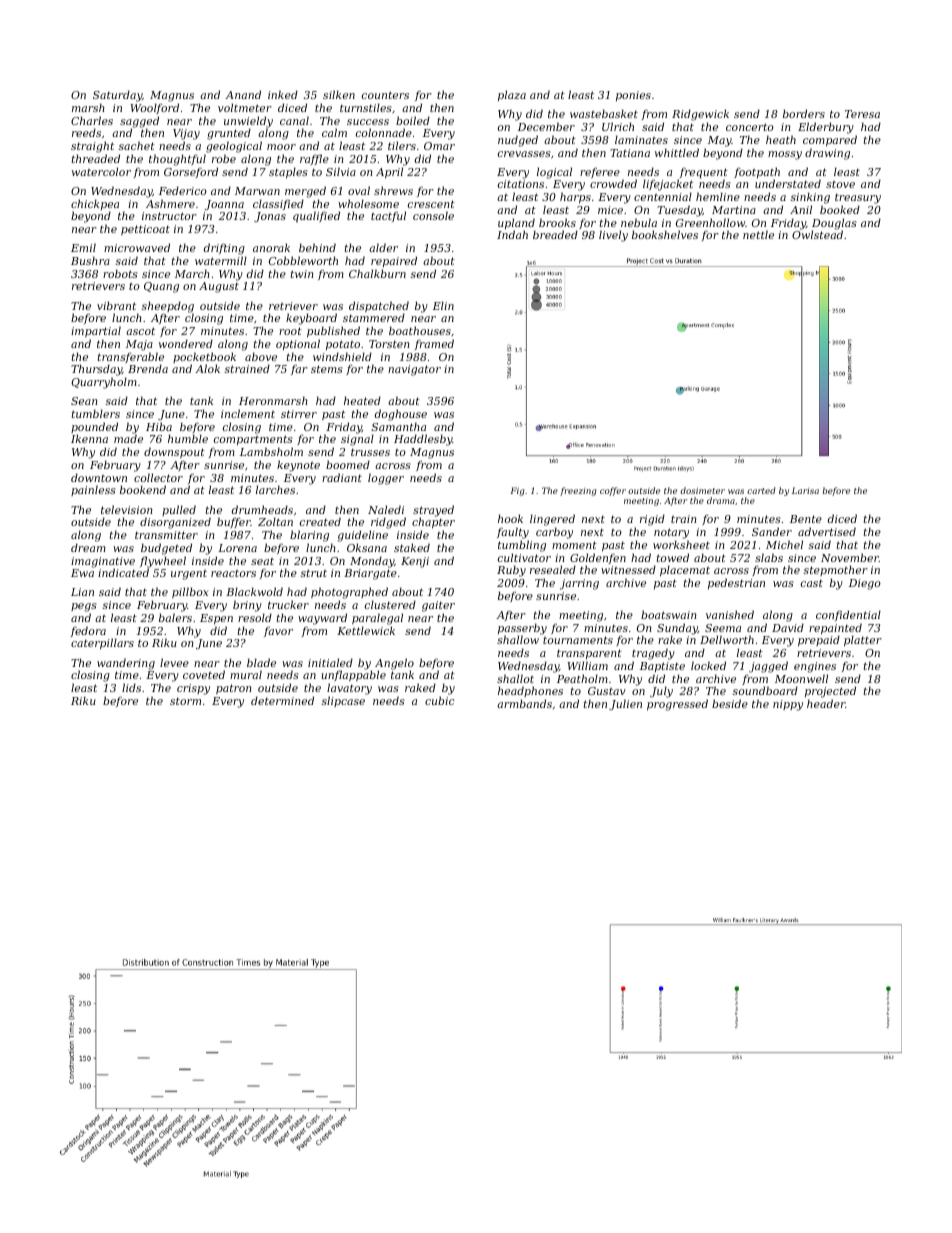 This page has height=1233, width=952. What do you see at coordinates (414, 370) in the page?
I see `navigator` at bounding box center [414, 370].
